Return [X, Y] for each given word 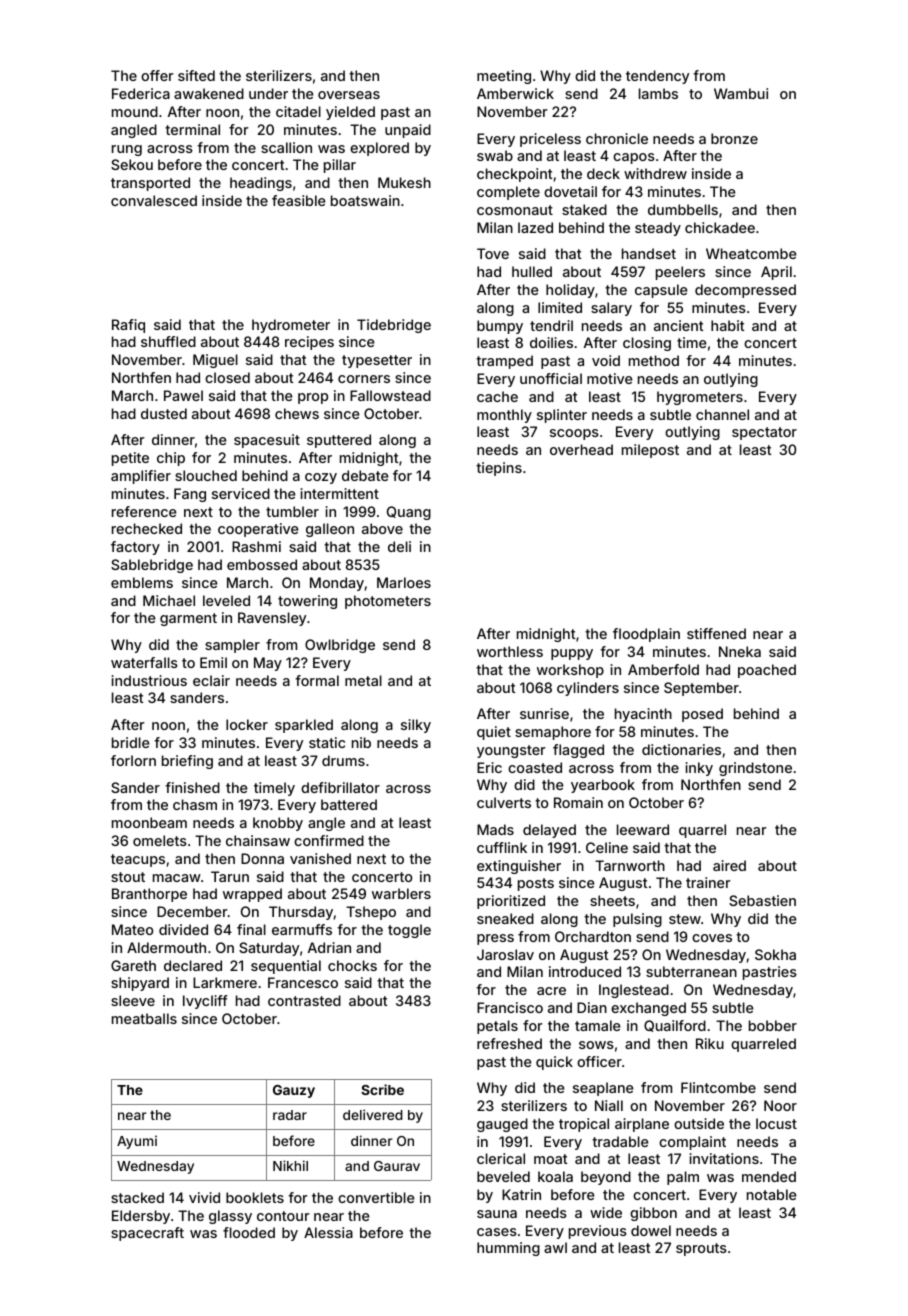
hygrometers [700, 398]
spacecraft [147, 1234]
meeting [504, 77]
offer [157, 75]
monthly [504, 416]
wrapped [252, 895]
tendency [657, 77]
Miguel [215, 361]
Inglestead [634, 991]
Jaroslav [505, 954]
